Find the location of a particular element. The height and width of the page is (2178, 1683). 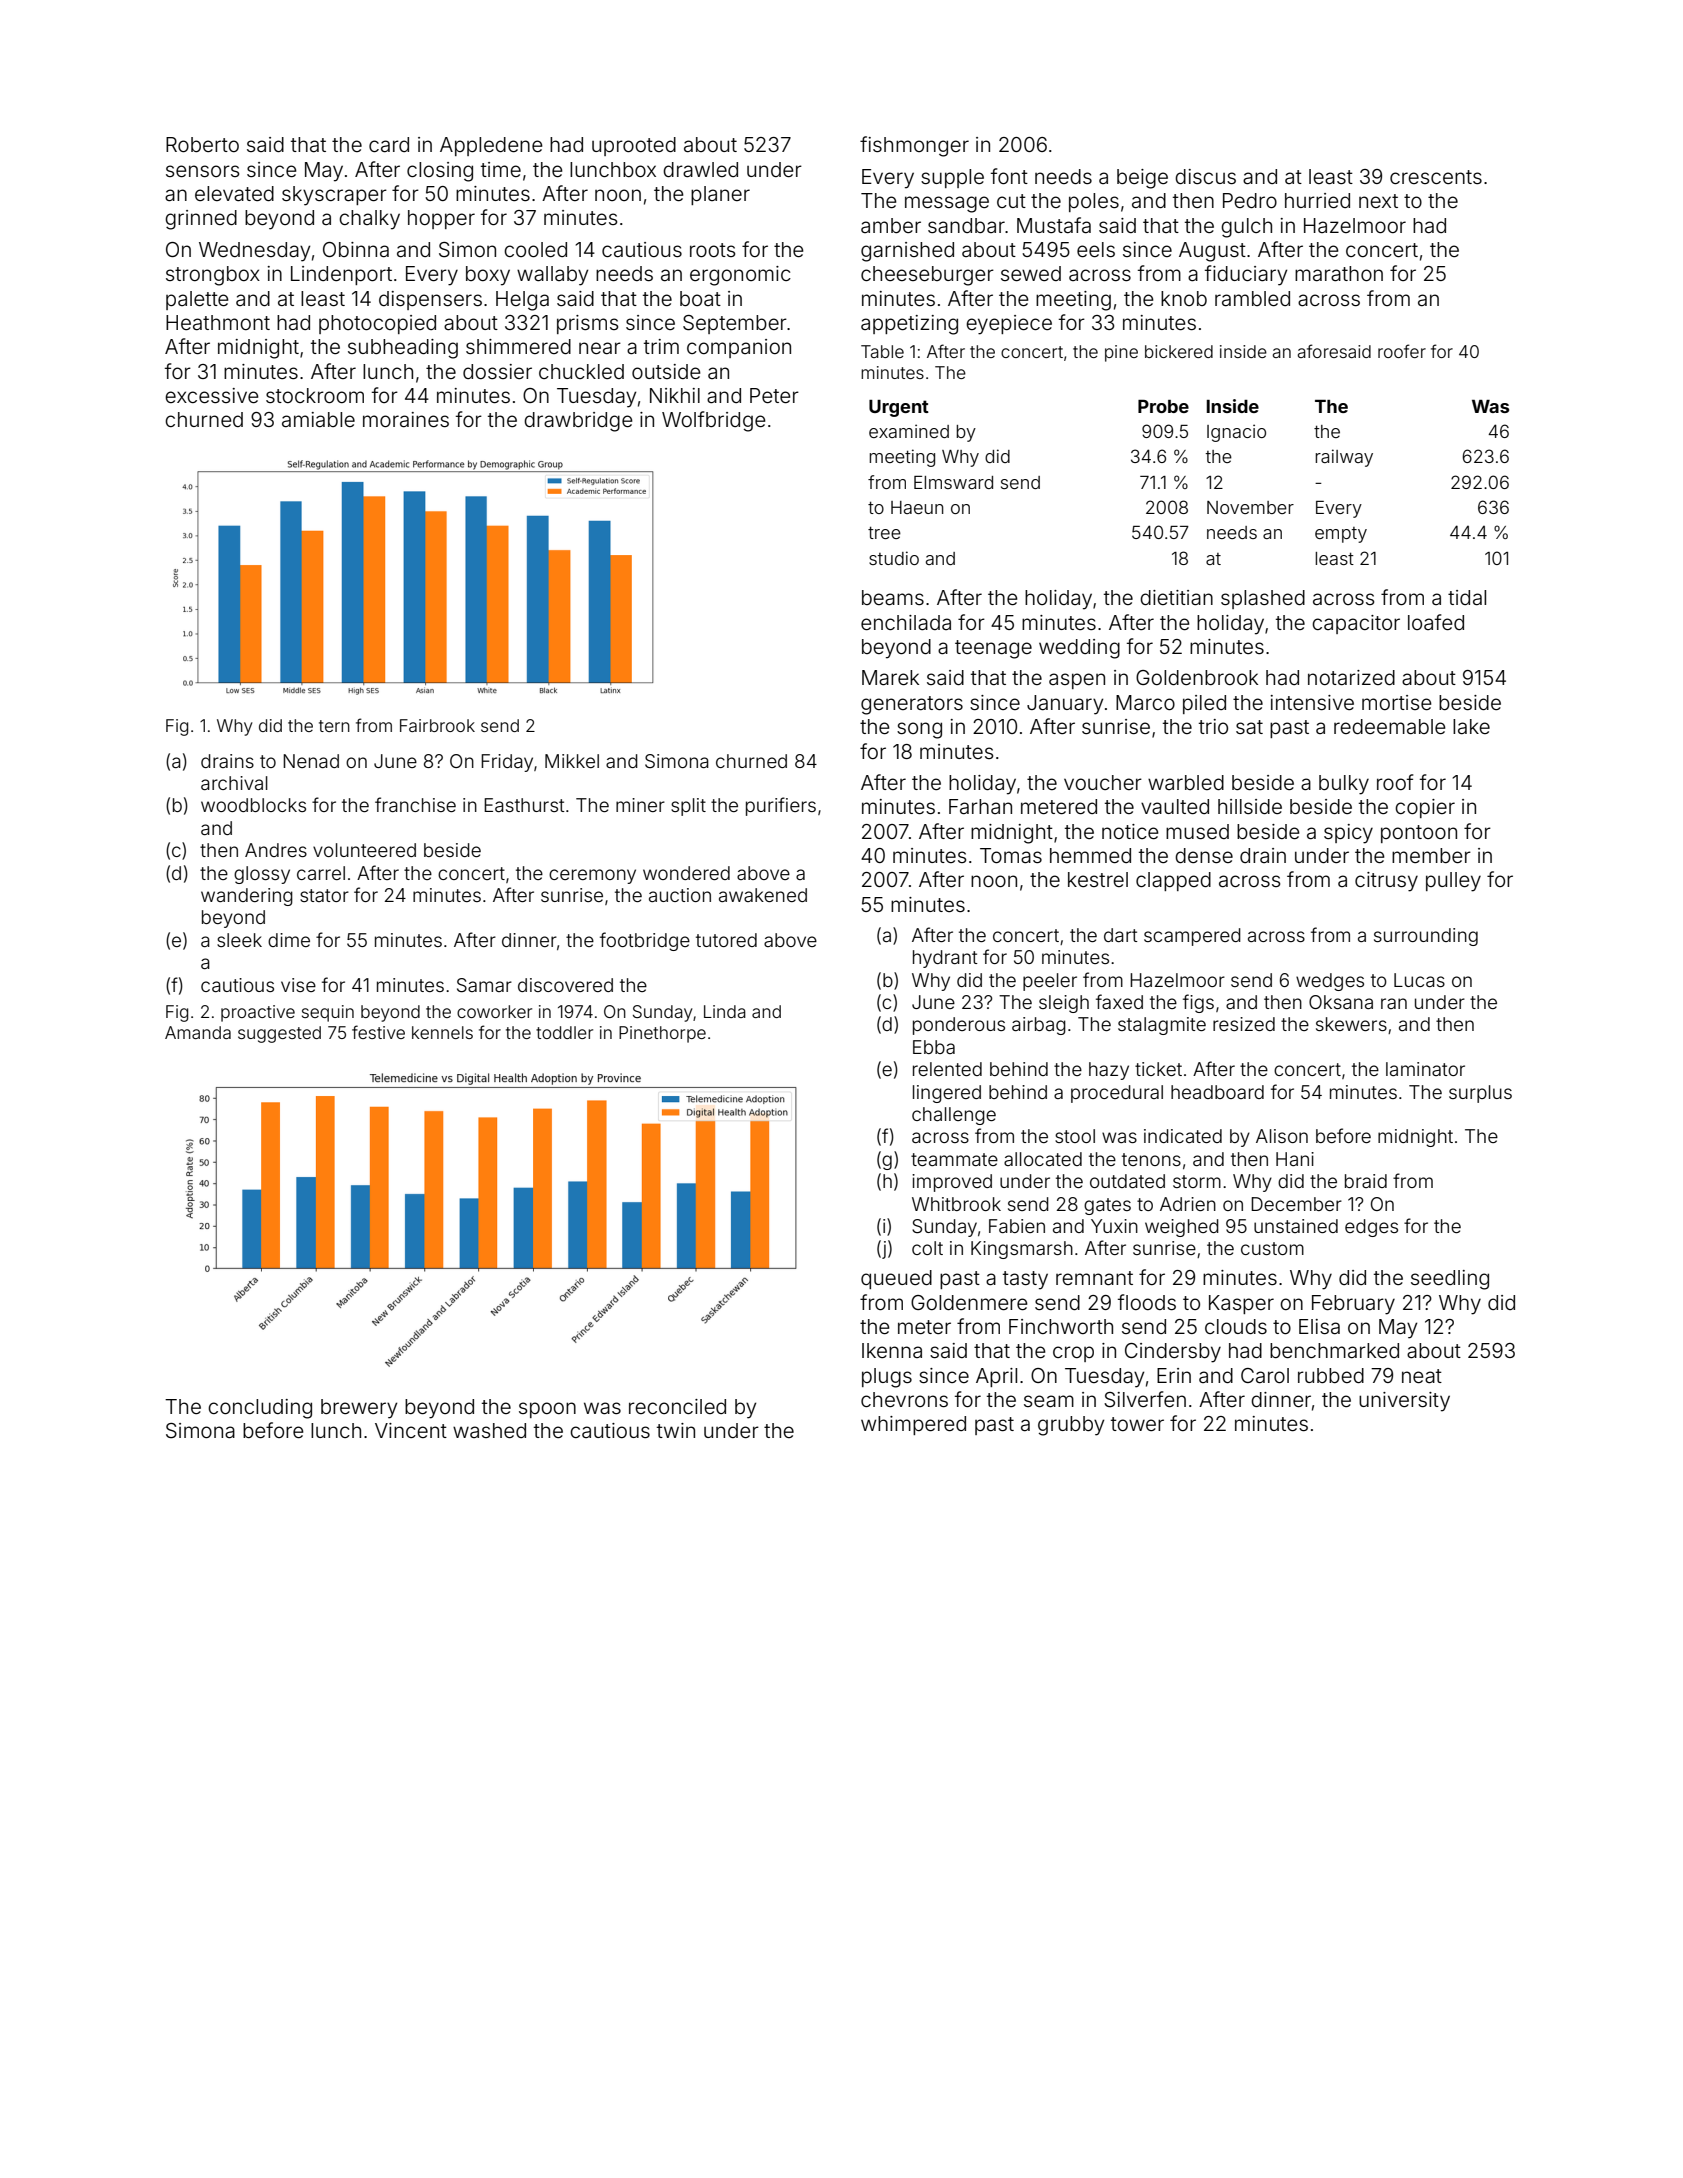

mortise is located at coordinates (1397, 702).
